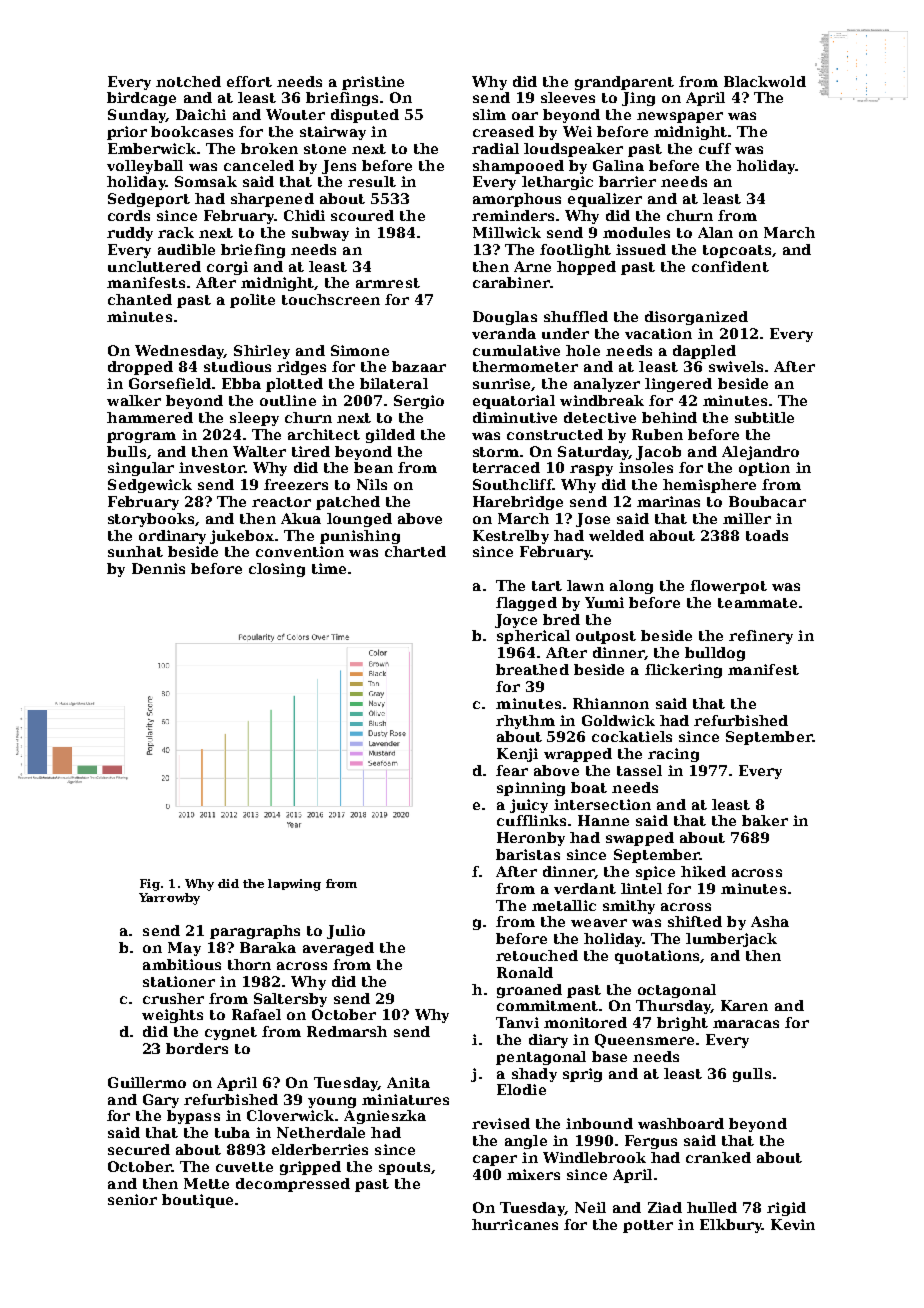 This page has height=1308, width=924. Describe the element at coordinates (232, 1132) in the page. I see `tuba` at that location.
